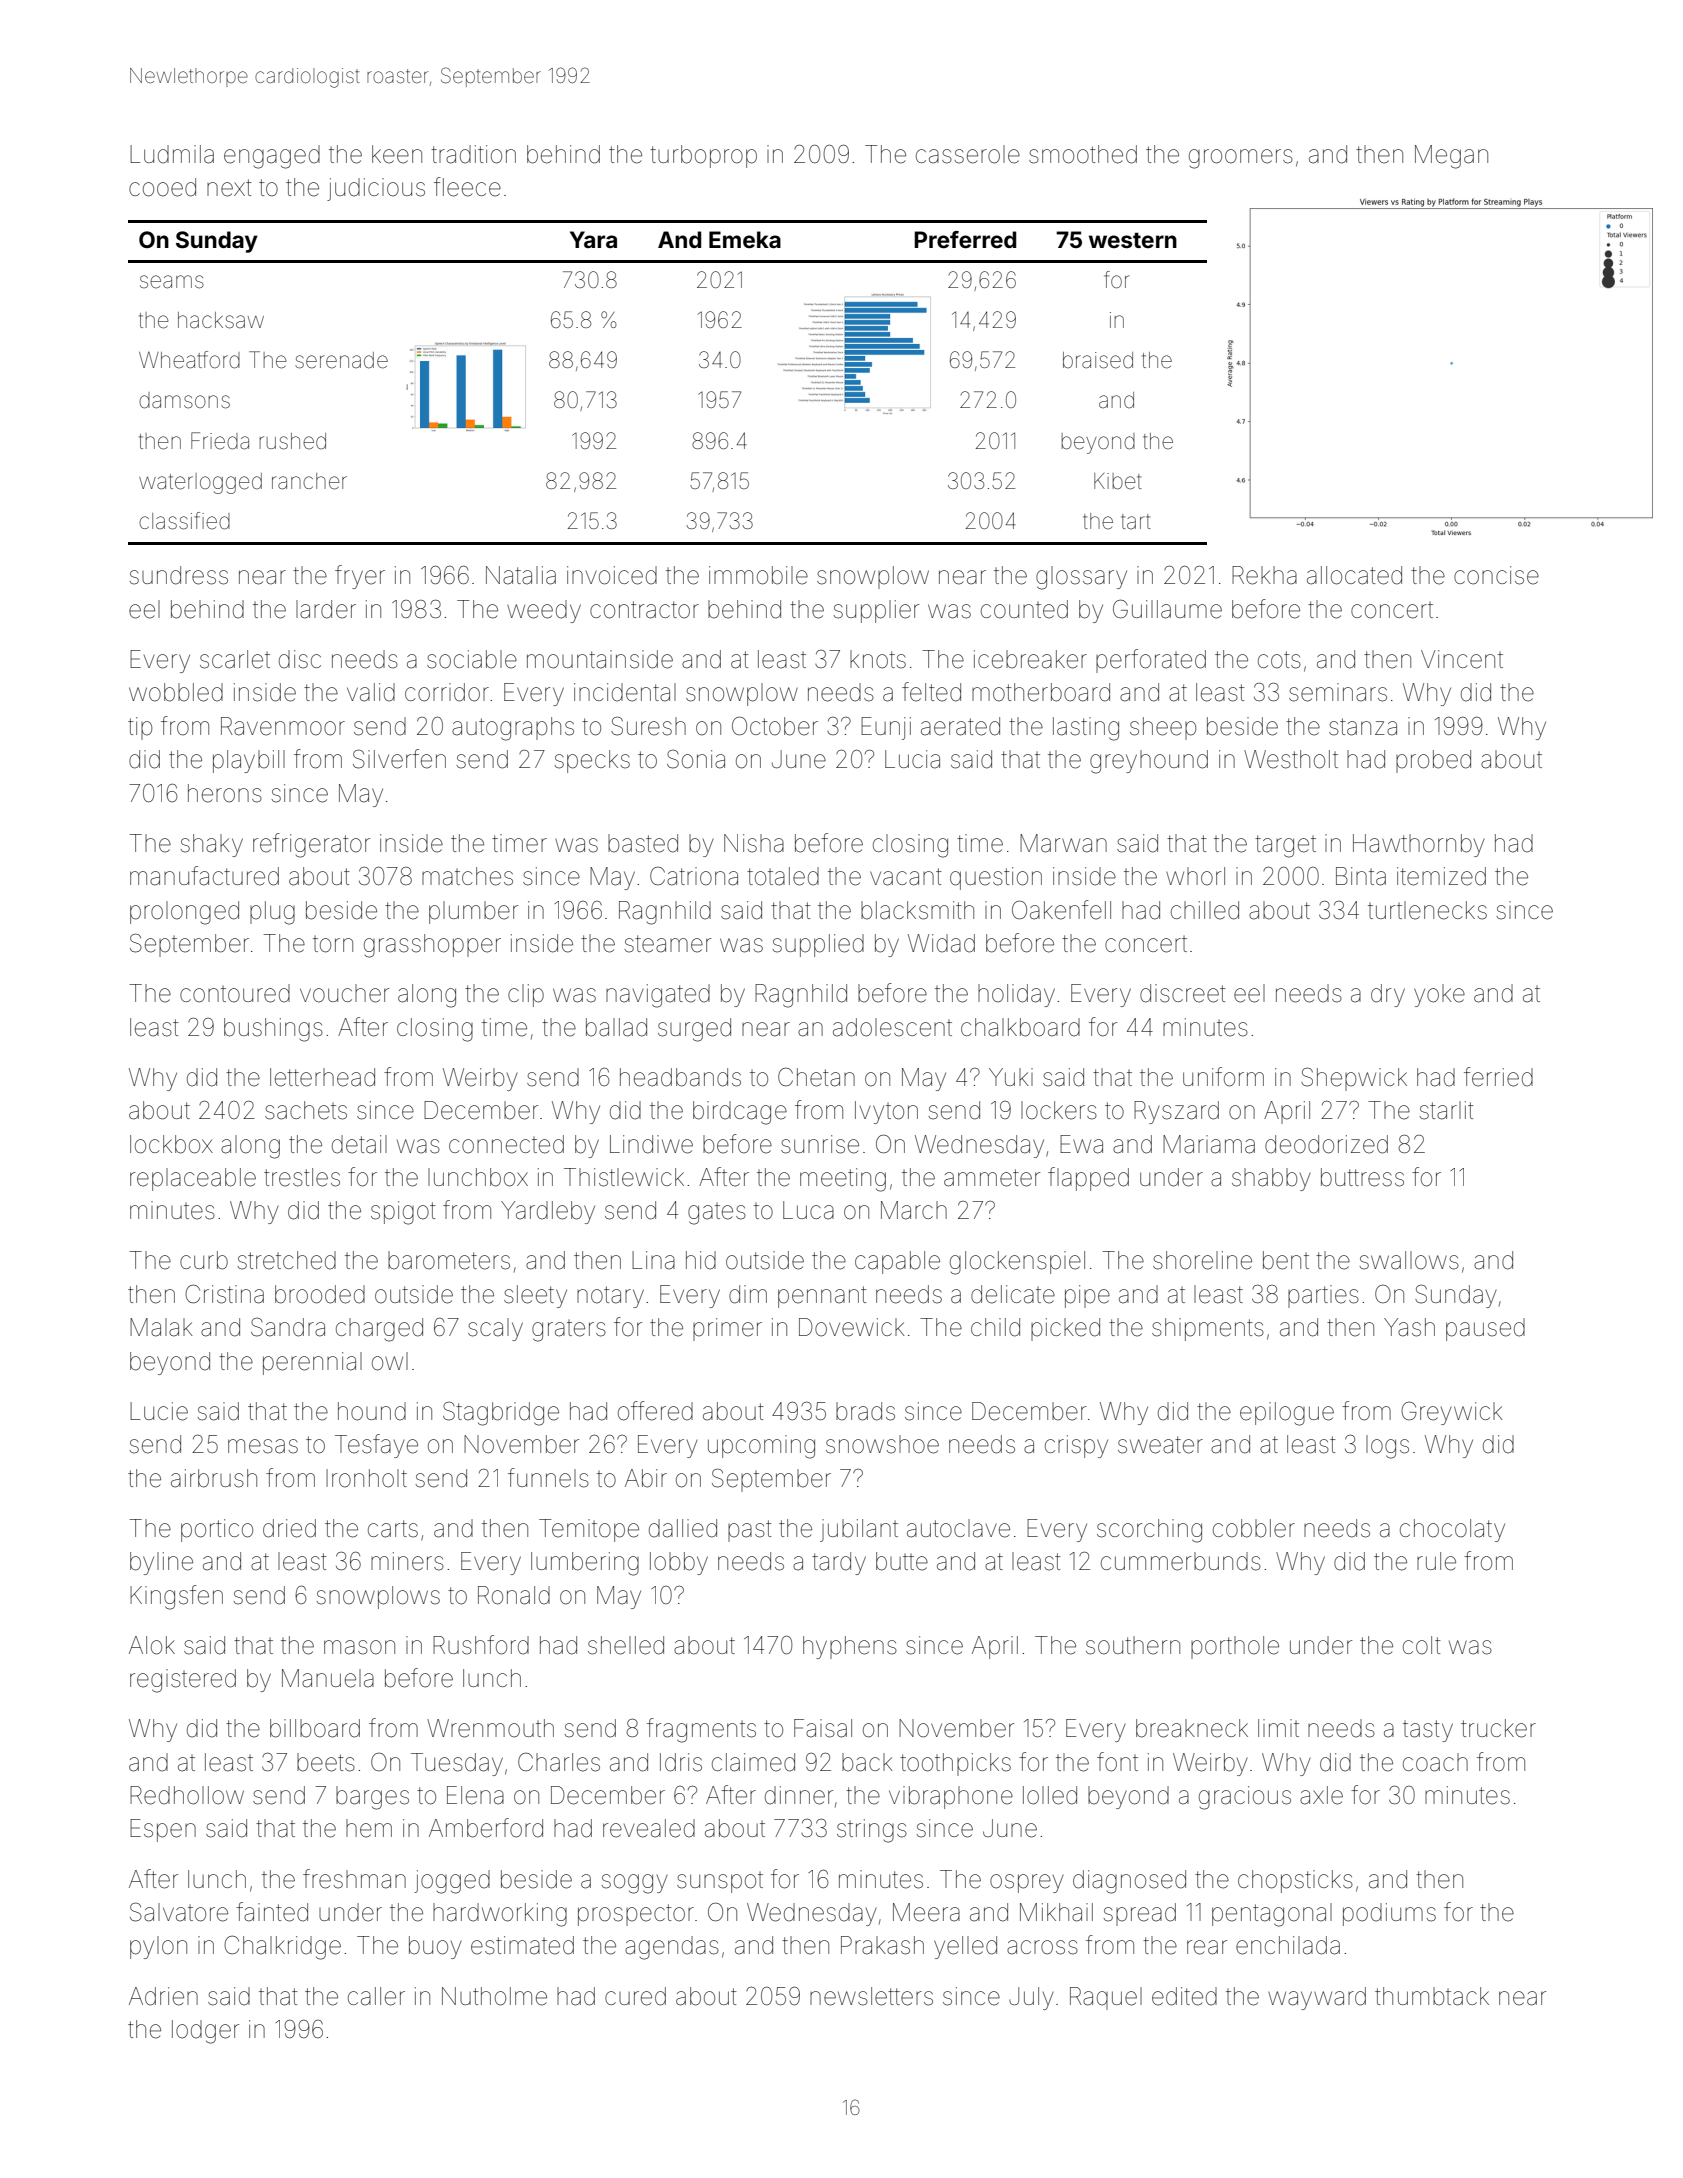  What do you see at coordinates (1083, 154) in the page?
I see `smoothed` at bounding box center [1083, 154].
